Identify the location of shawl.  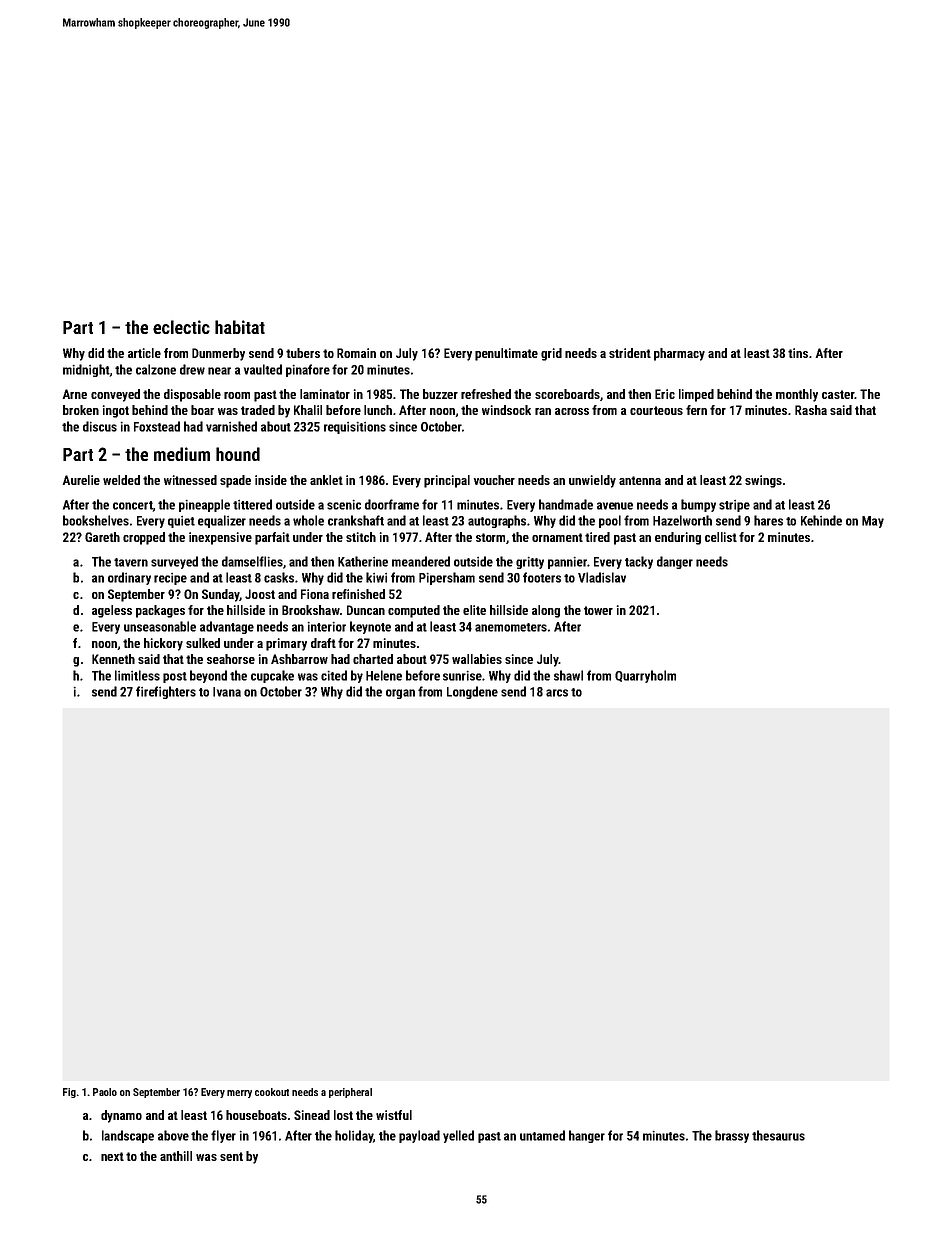
(568, 675).
